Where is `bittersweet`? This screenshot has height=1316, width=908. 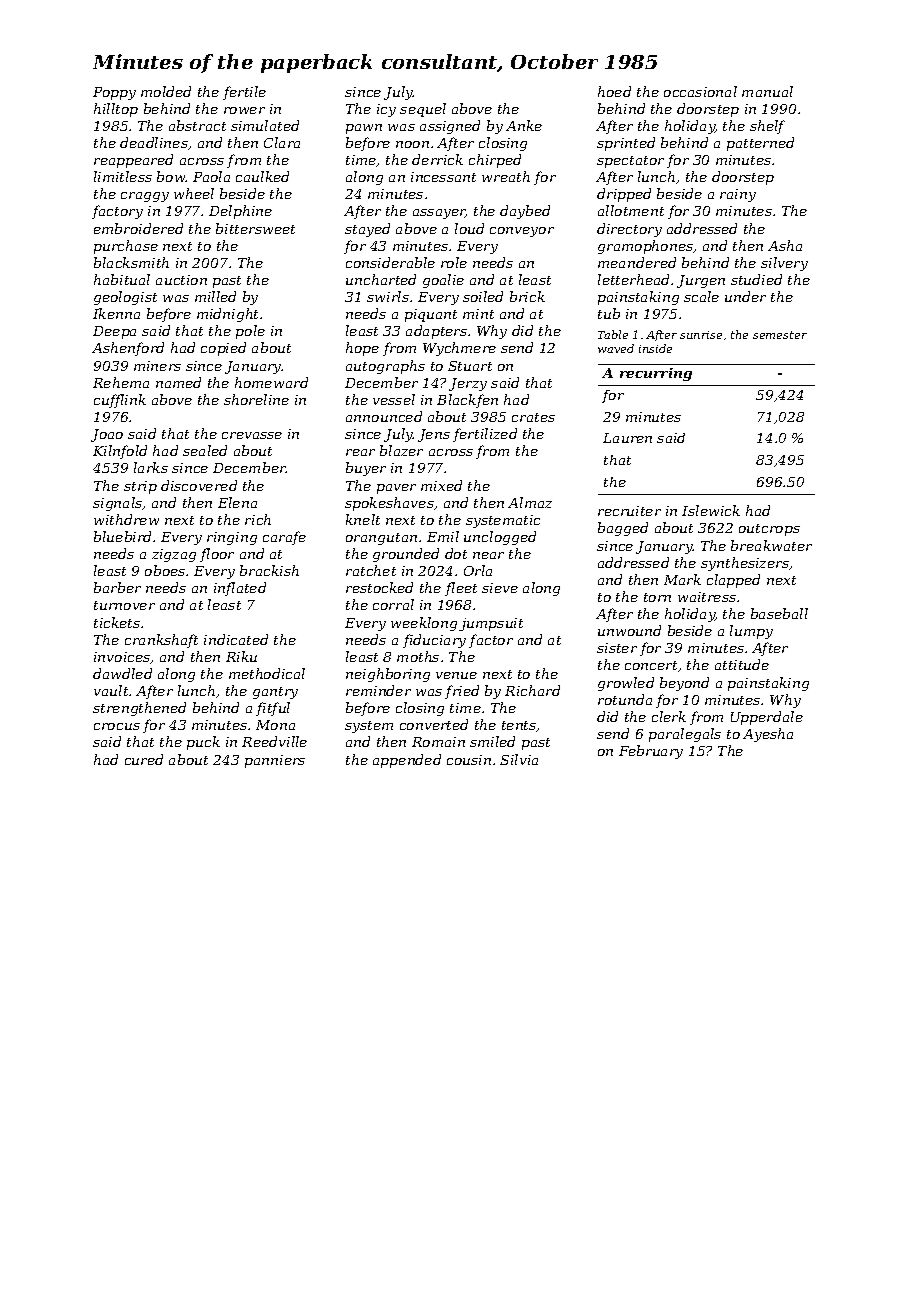
bittersweet is located at coordinates (255, 228).
